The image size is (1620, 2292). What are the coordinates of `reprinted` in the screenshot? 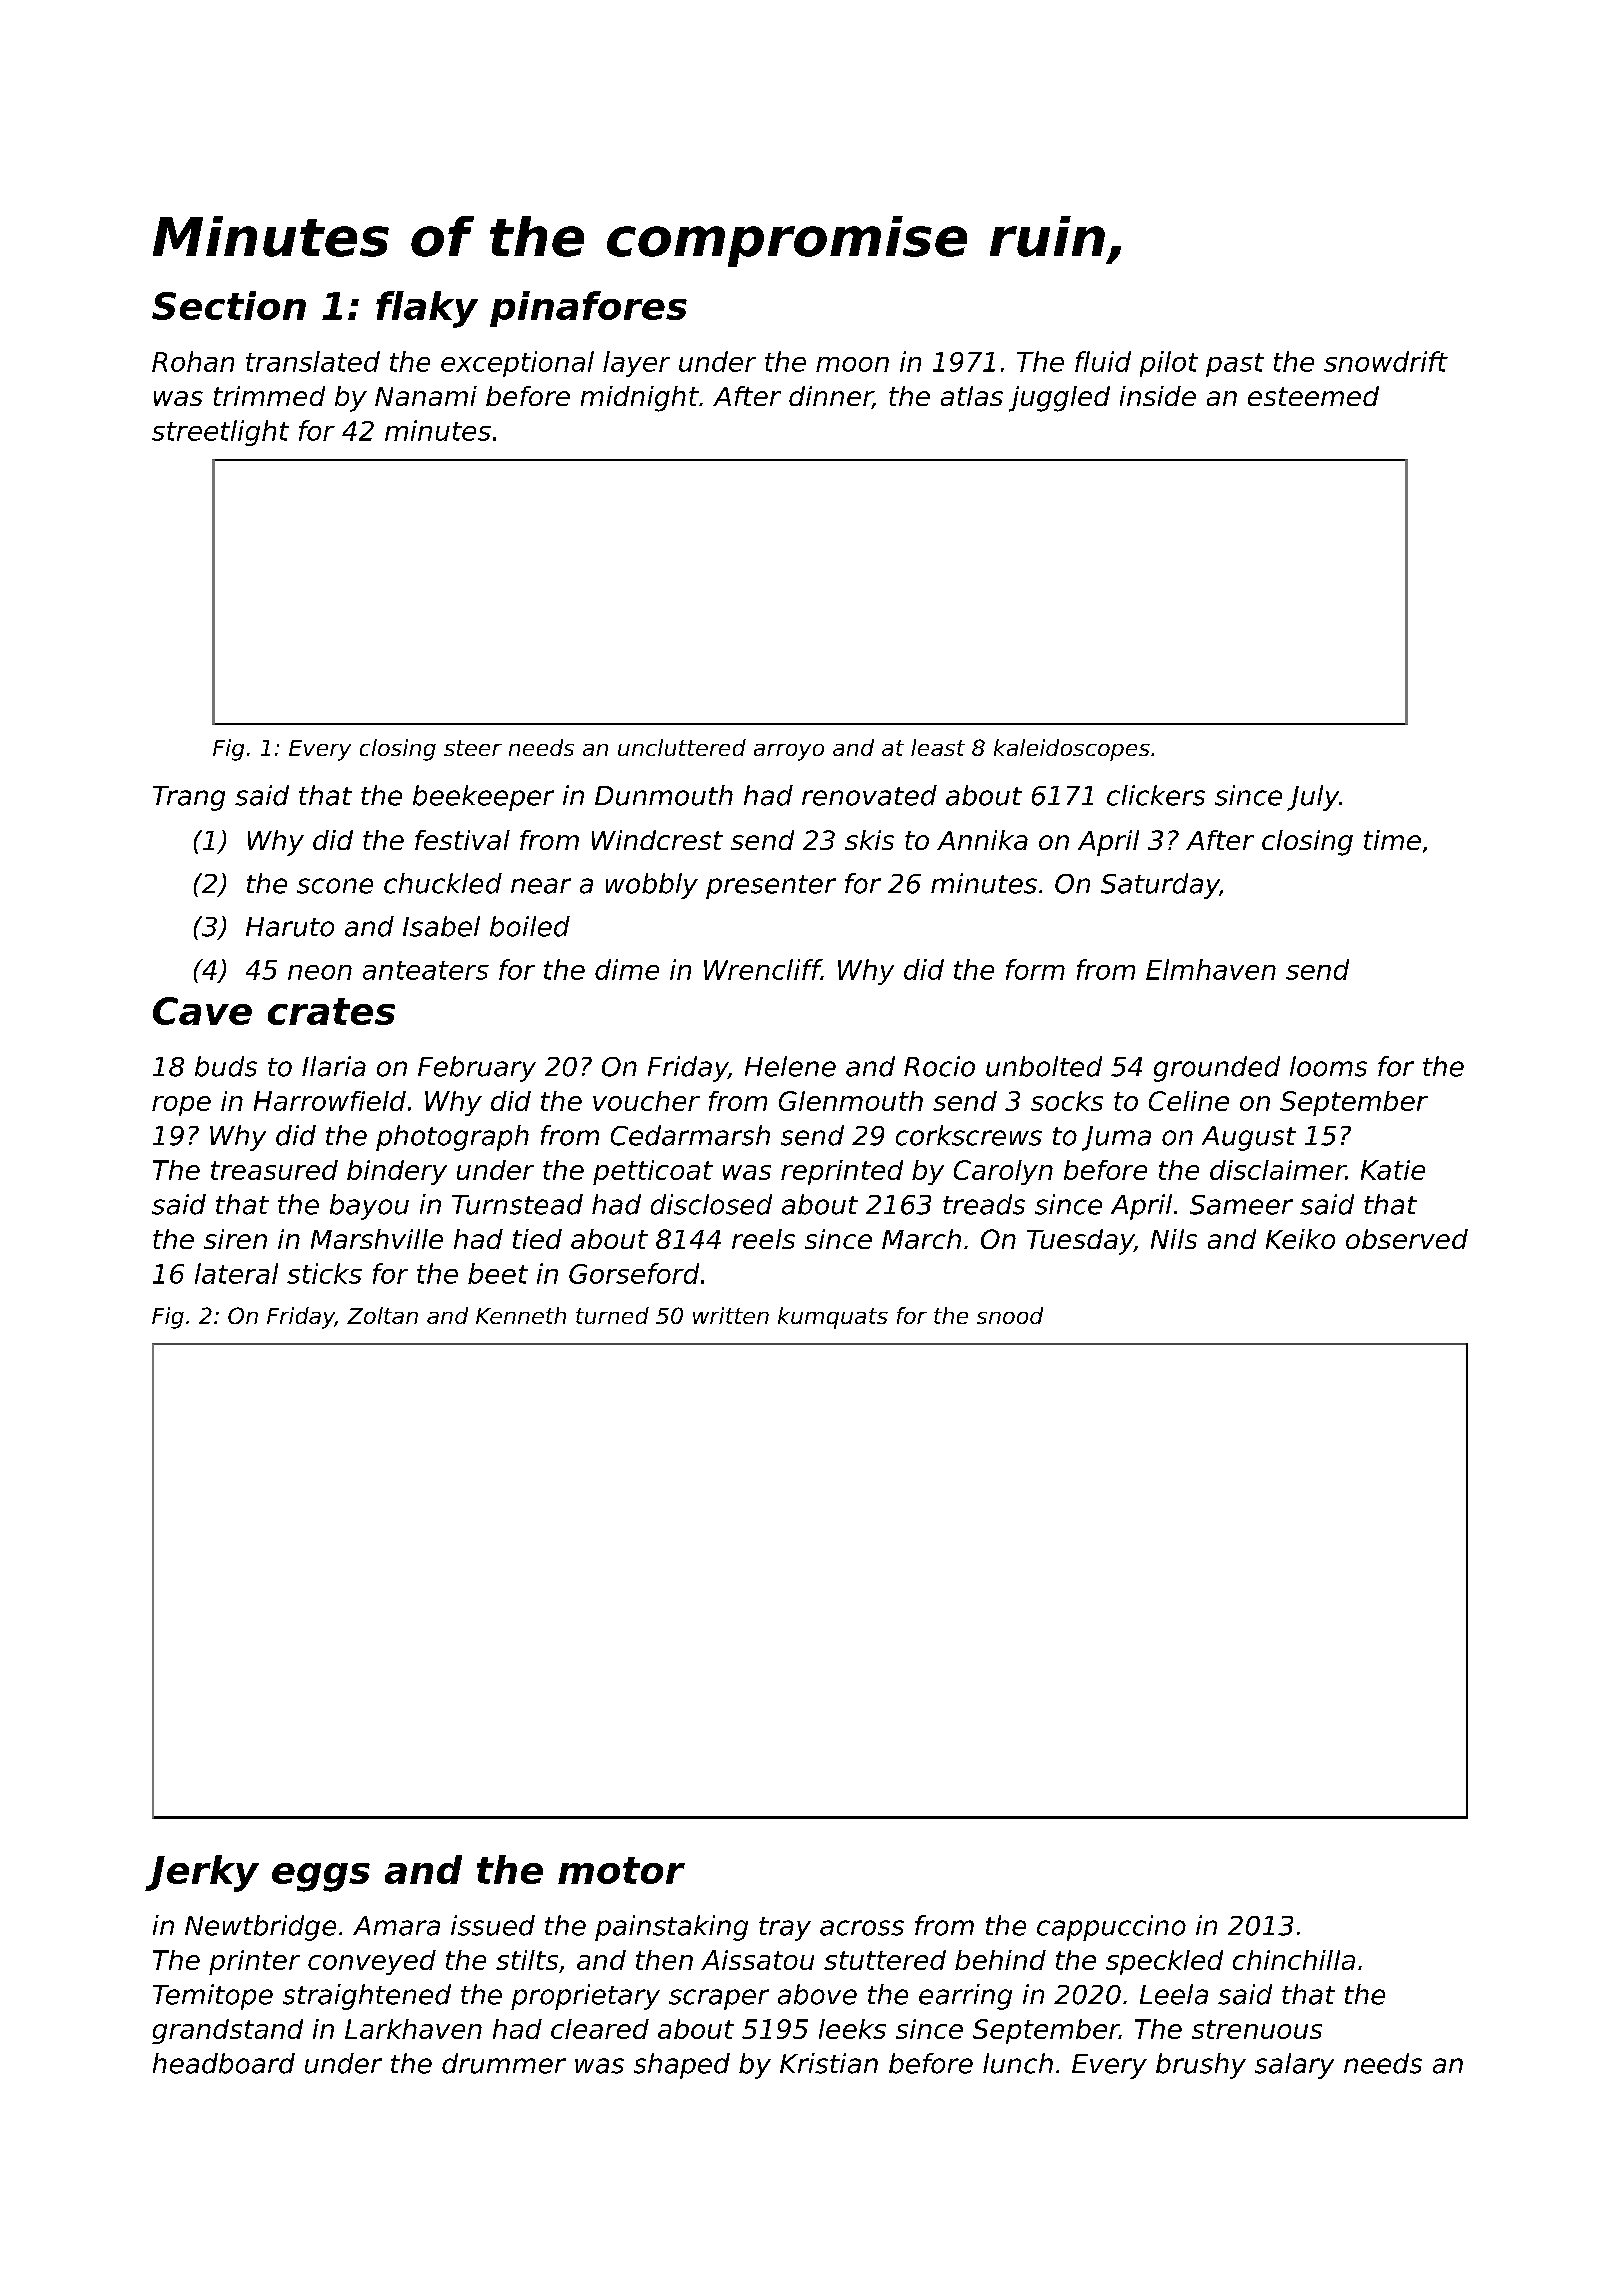 It's located at (842, 1172).
